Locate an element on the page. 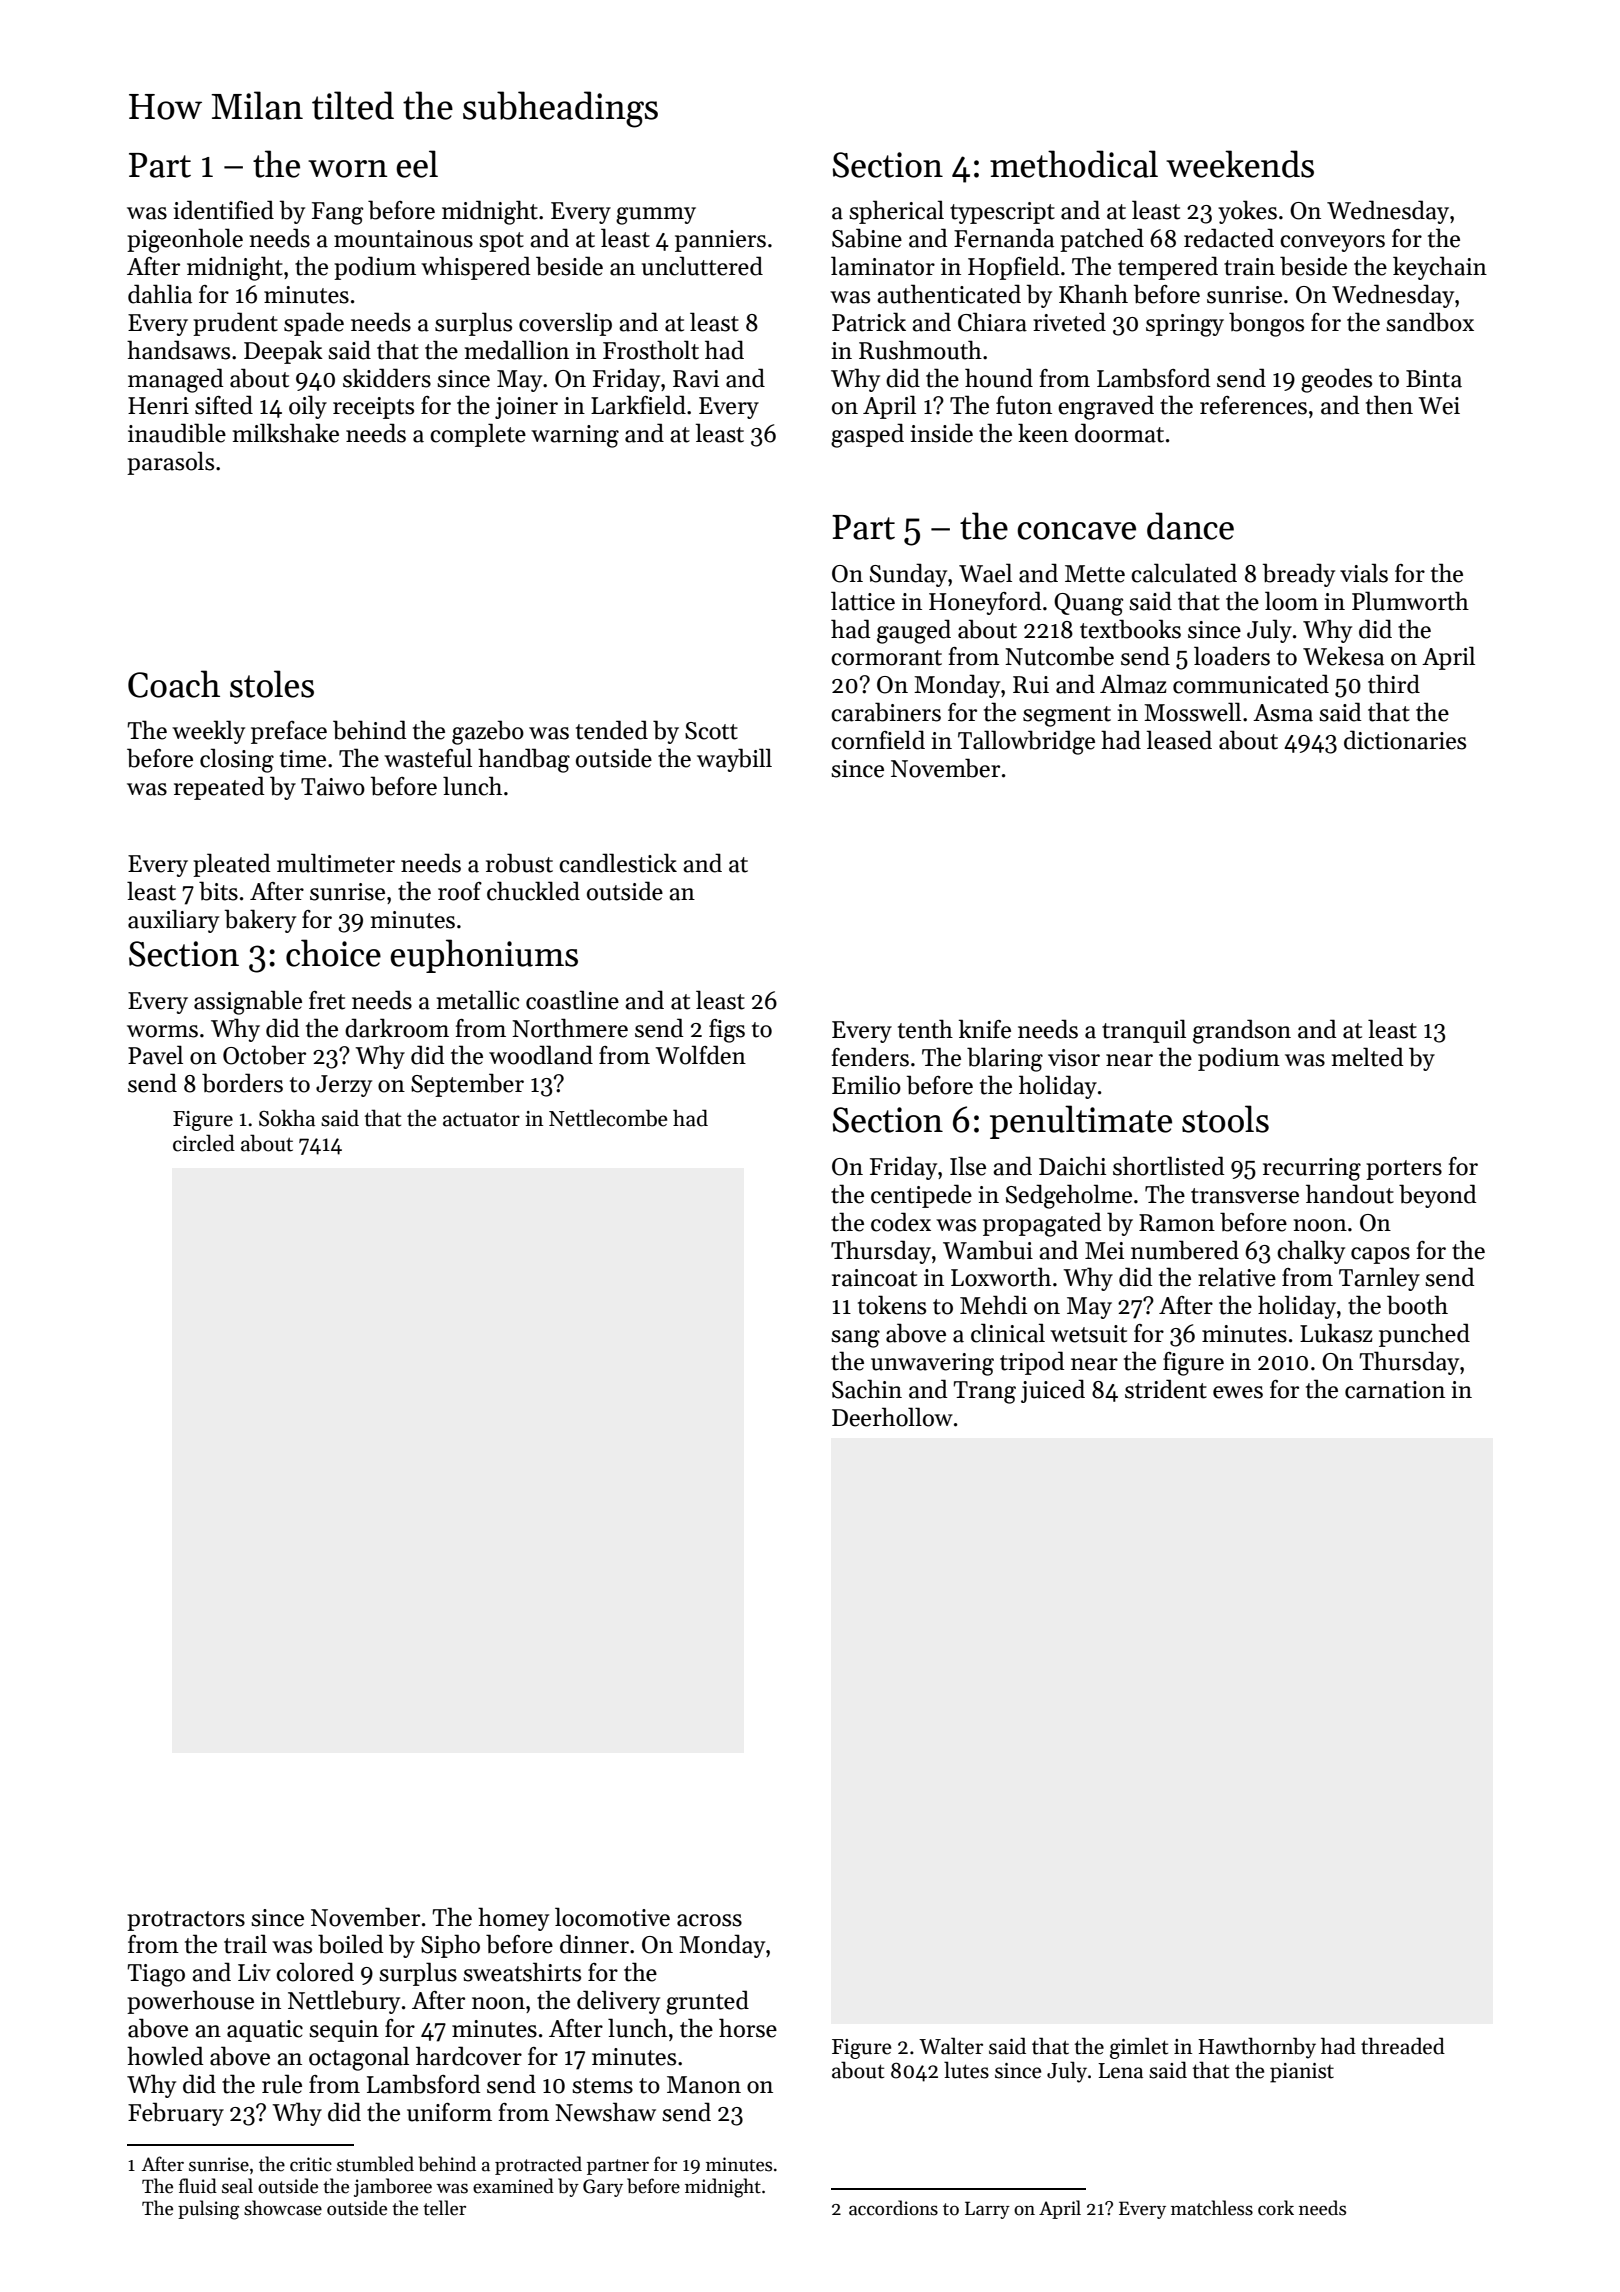  across is located at coordinates (709, 1920).
